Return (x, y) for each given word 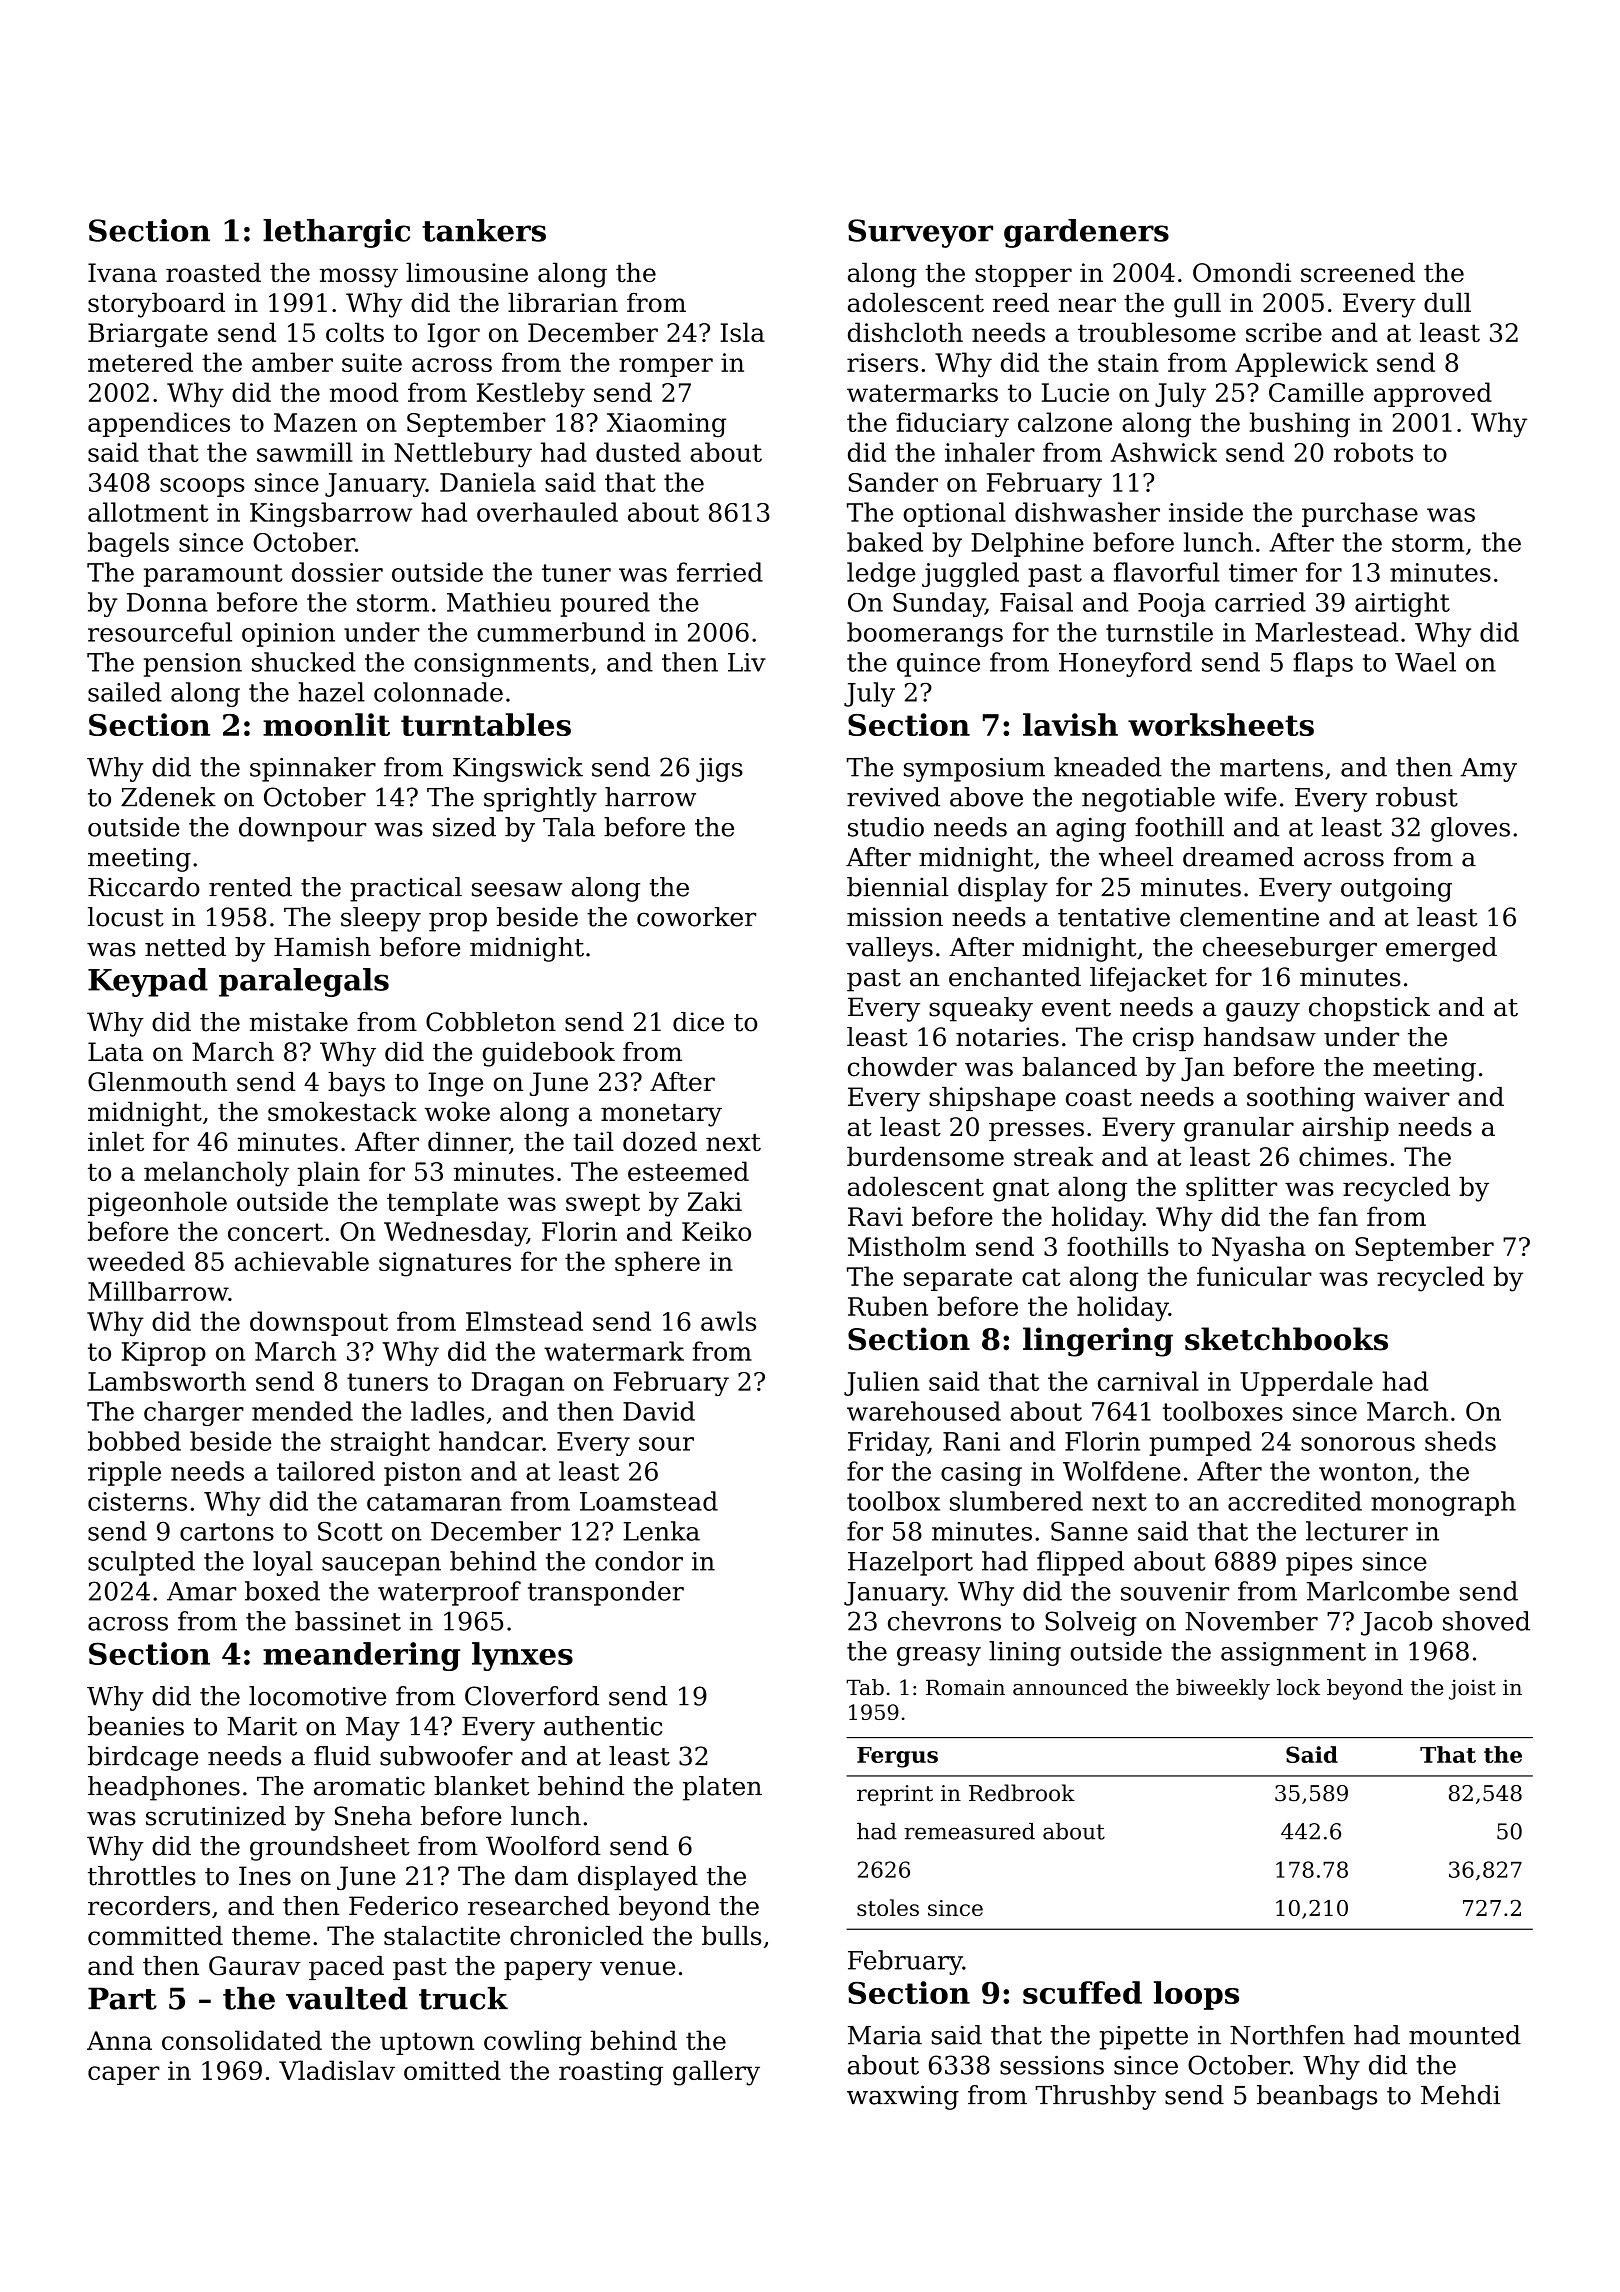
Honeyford (1125, 664)
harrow (650, 797)
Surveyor (920, 233)
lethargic (336, 233)
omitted (452, 2070)
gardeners (1086, 233)
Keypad (148, 982)
